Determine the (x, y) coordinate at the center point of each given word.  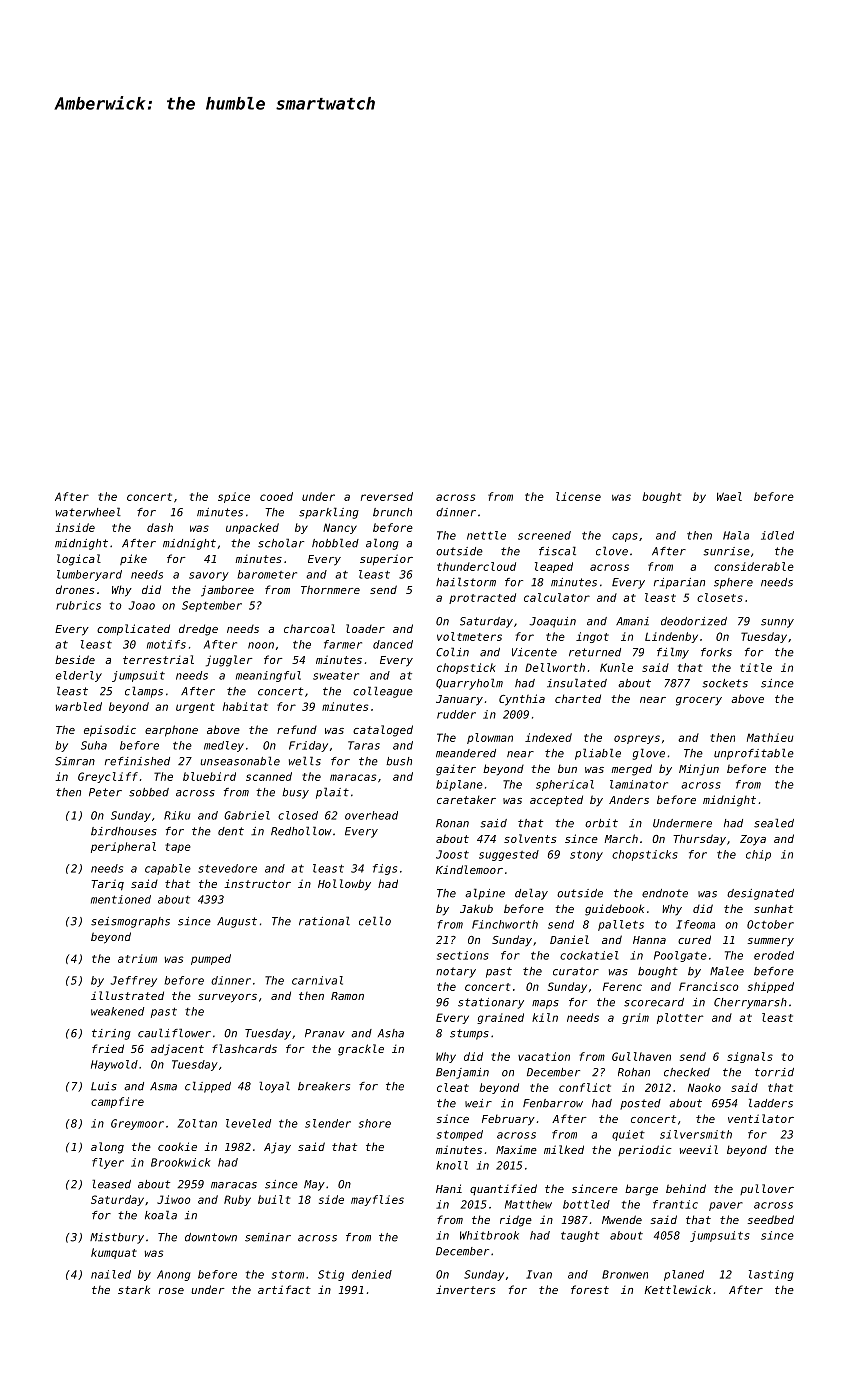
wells (305, 761)
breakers (324, 1086)
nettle (486, 535)
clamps (144, 692)
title (756, 667)
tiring (111, 1034)
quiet (628, 1135)
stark (134, 1289)
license (578, 496)
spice (234, 497)
